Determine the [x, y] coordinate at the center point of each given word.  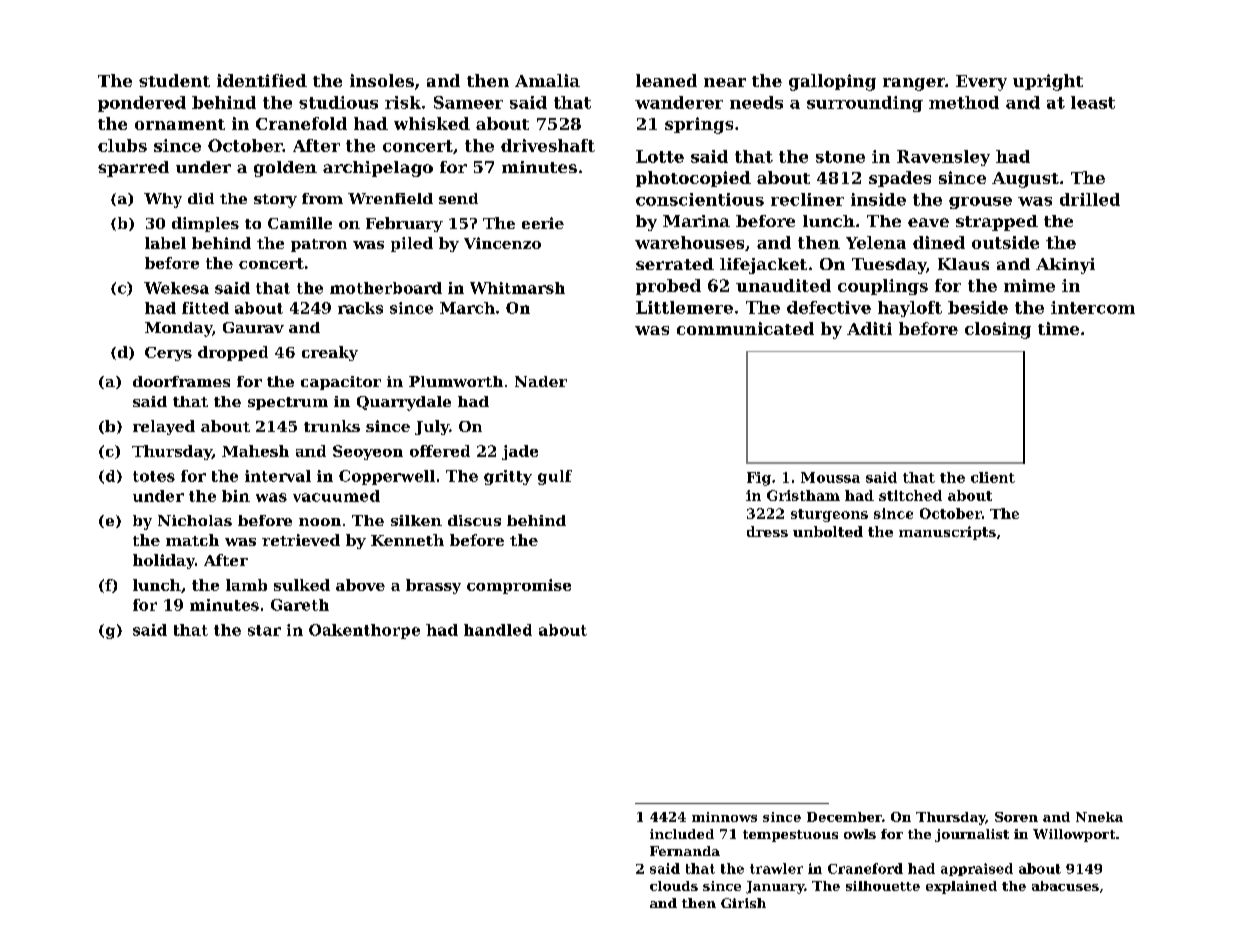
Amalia [547, 80]
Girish [743, 903]
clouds [674, 886]
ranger [914, 84]
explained [961, 887]
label [165, 243]
